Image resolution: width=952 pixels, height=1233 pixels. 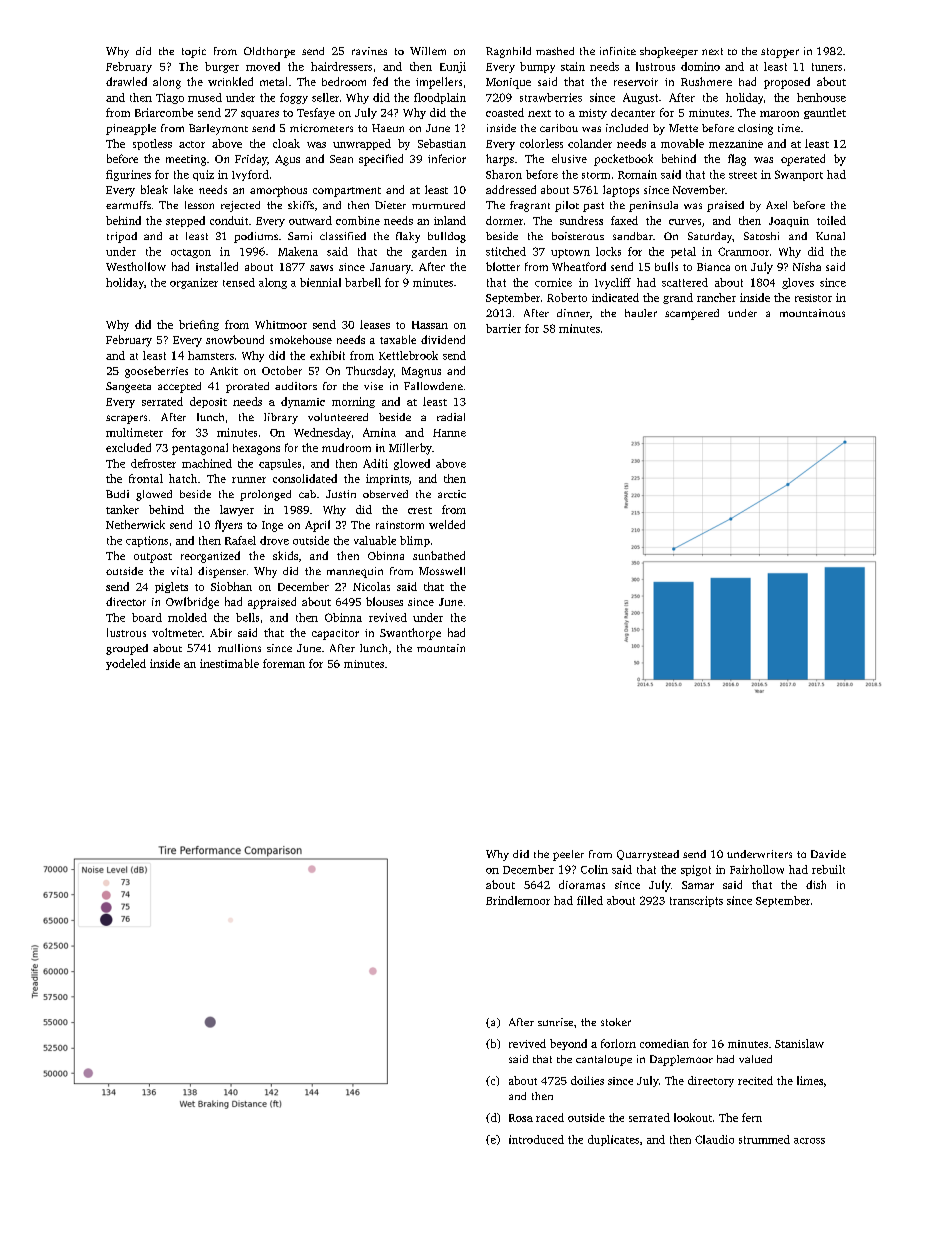 I want to click on scampered, so click(x=692, y=314).
